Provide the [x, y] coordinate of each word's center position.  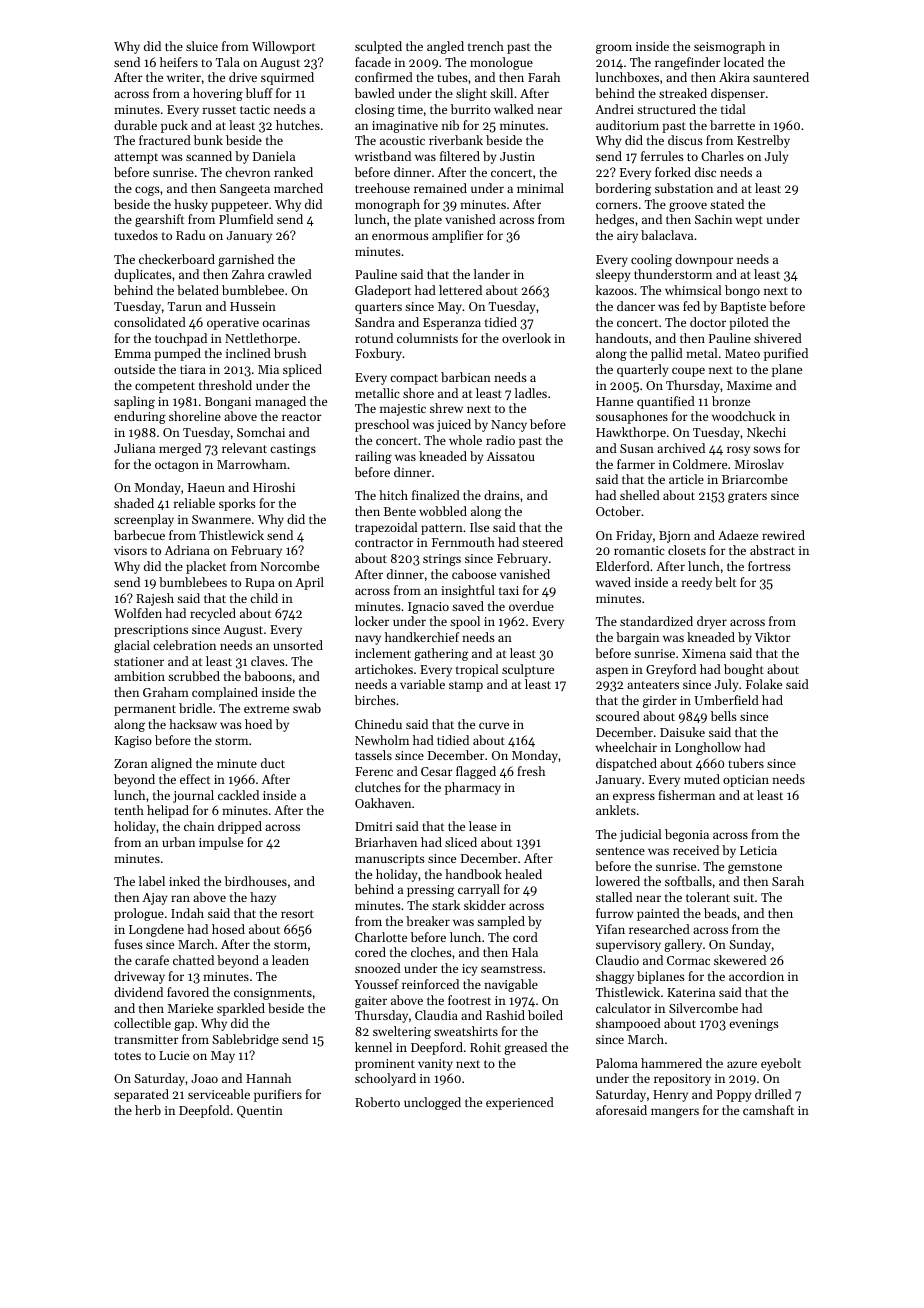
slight [471, 94]
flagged [476, 772]
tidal [733, 109]
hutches [298, 125]
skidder [485, 905]
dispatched [626, 764]
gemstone [755, 868]
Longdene [156, 930]
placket [206, 567]
